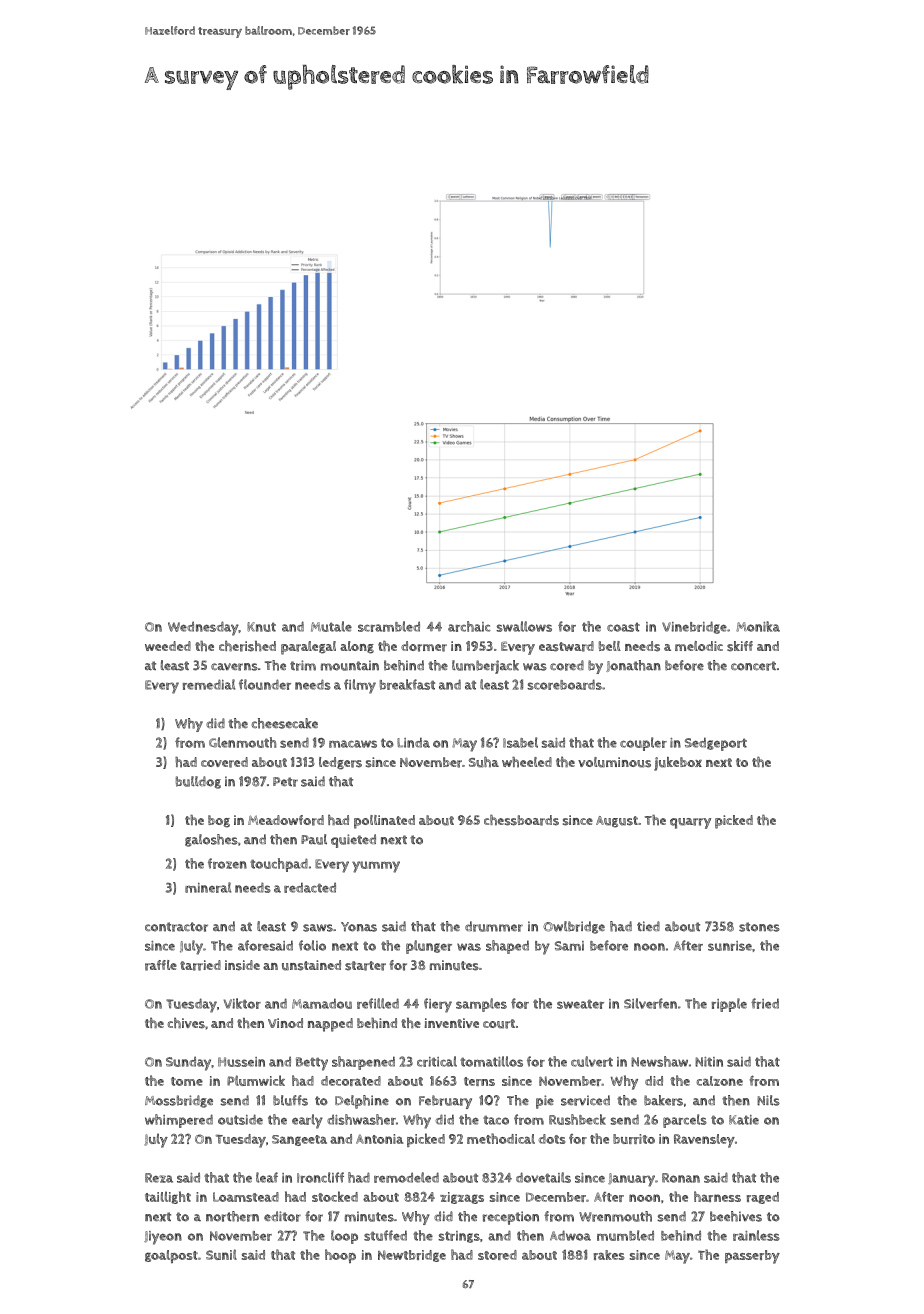  What do you see at coordinates (753, 666) in the image?
I see `concert` at bounding box center [753, 666].
